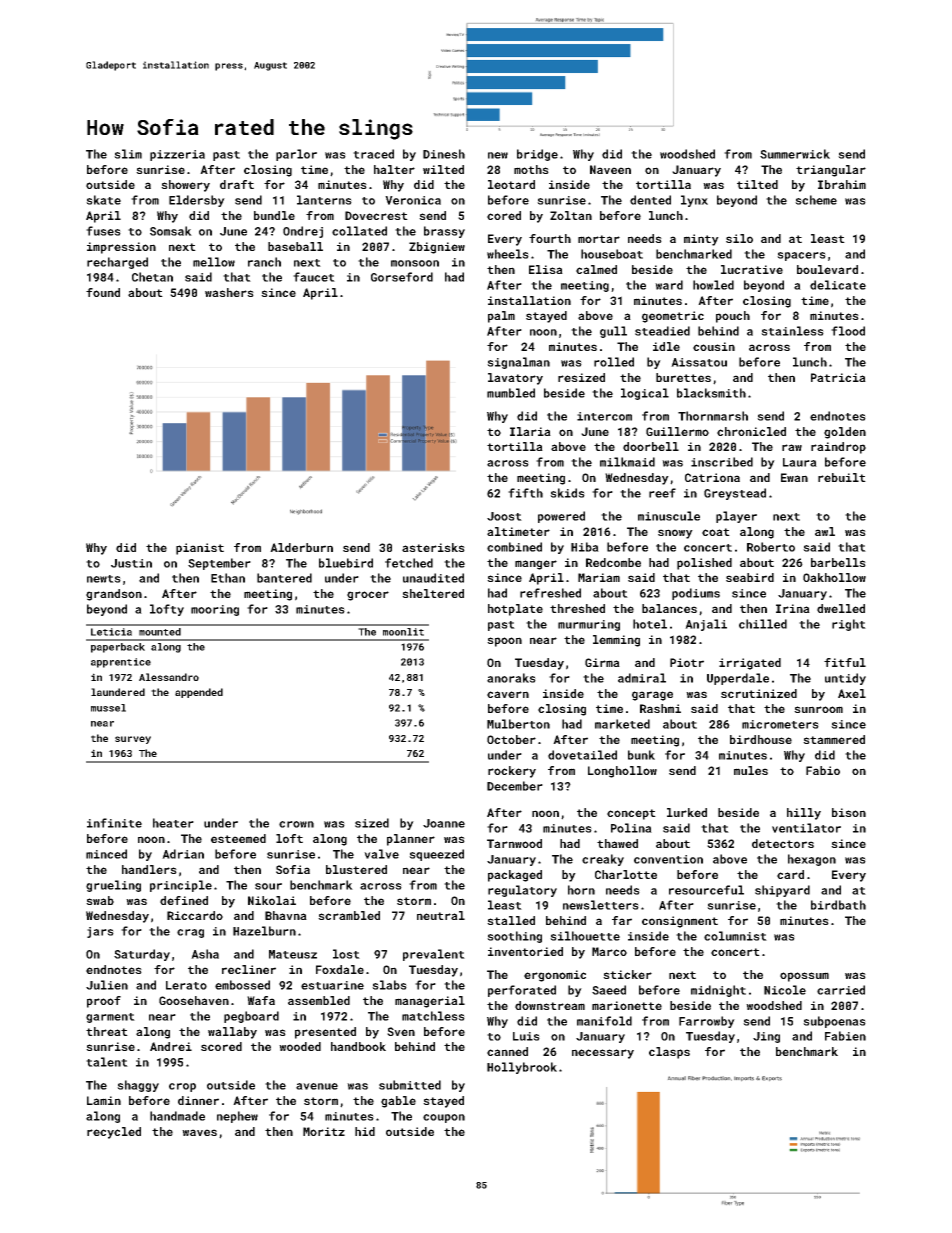 The width and height of the screenshot is (952, 1233). Describe the element at coordinates (838, 905) in the screenshot. I see `birdbath` at that location.
